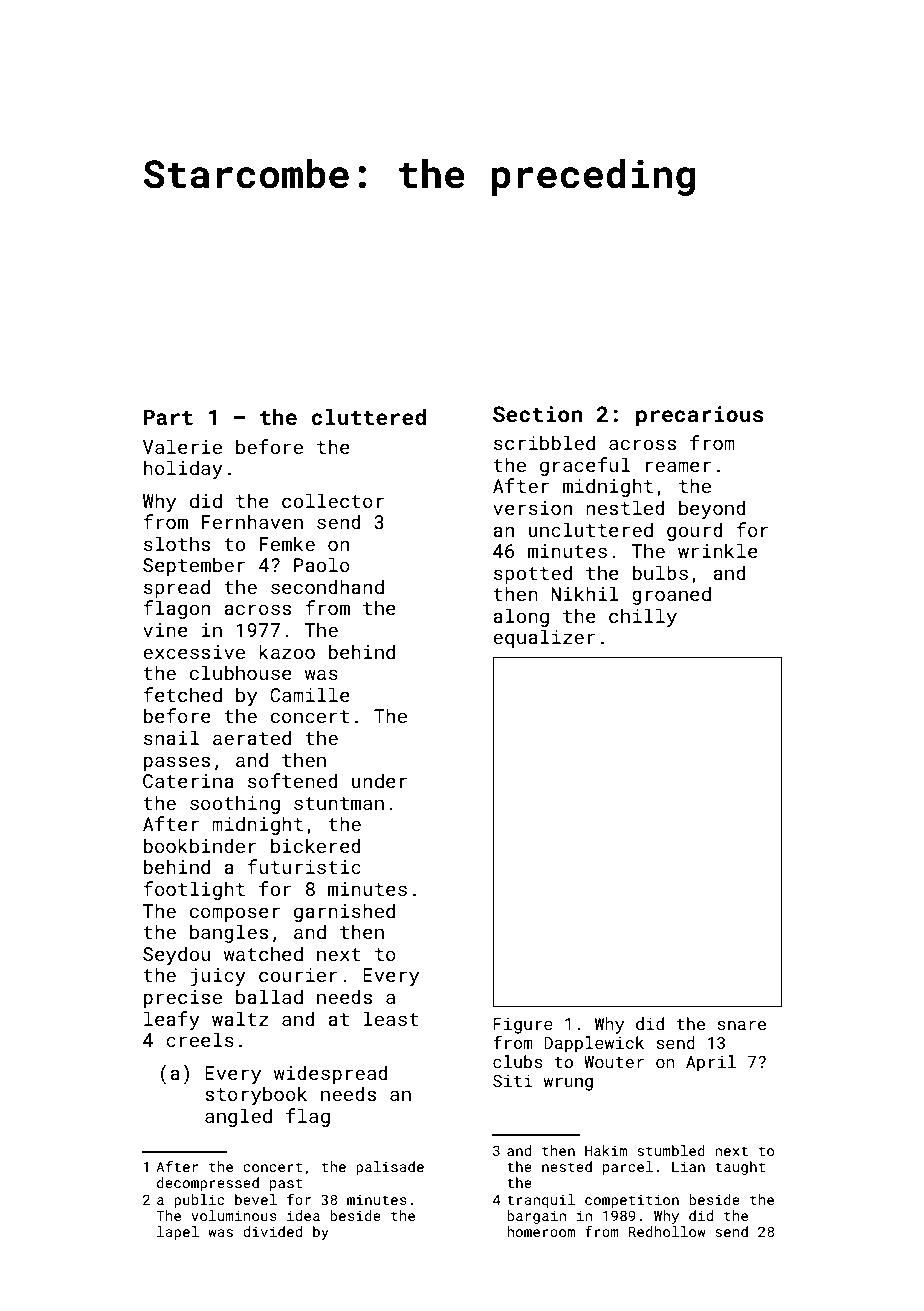 This page has height=1311, width=924. What do you see at coordinates (272, 1231) in the page?
I see `divided` at bounding box center [272, 1231].
